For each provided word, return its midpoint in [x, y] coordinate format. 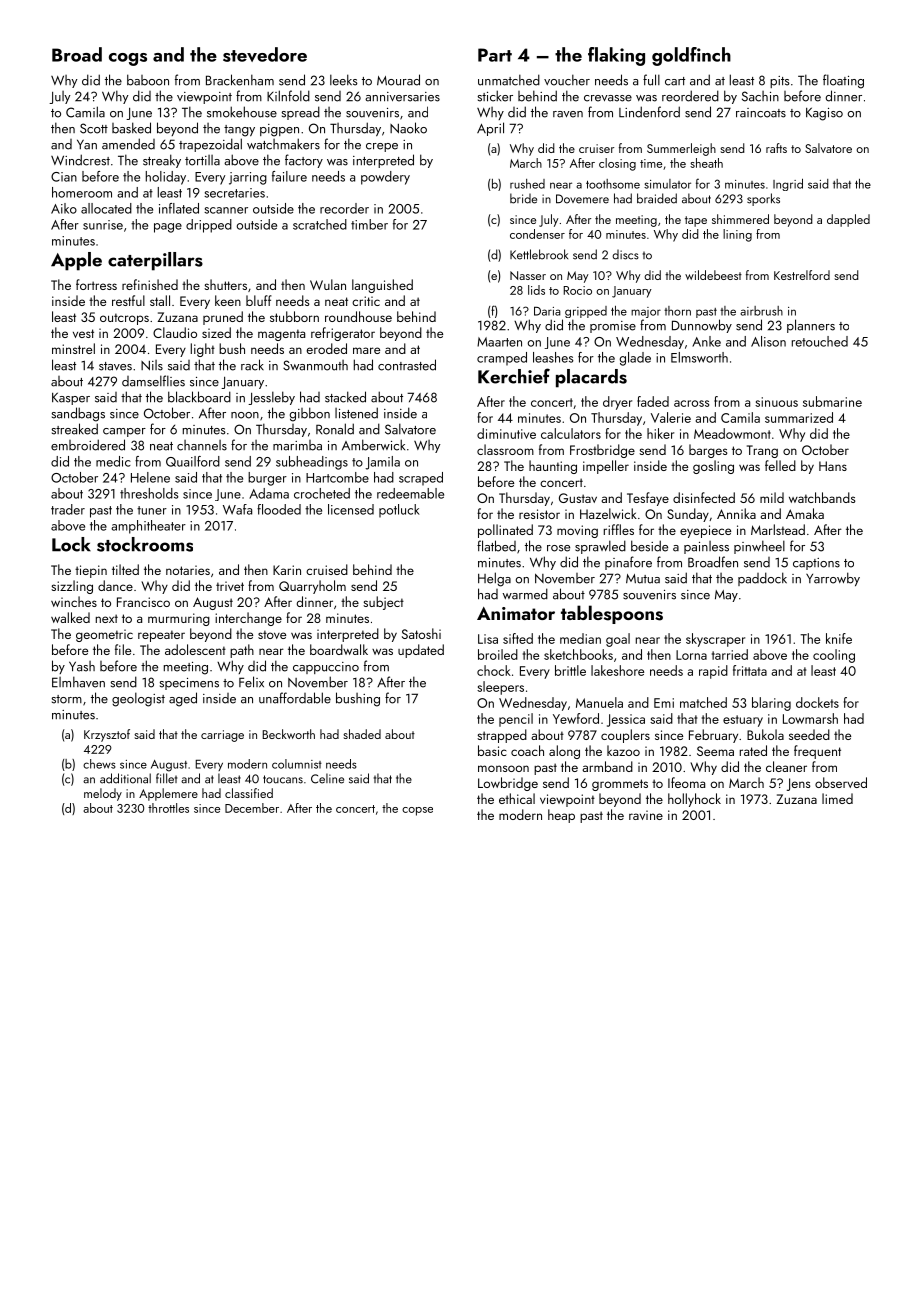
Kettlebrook [539, 254]
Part [495, 55]
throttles [168, 808]
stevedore [265, 54]
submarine [832, 401]
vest [83, 333]
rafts [776, 148]
